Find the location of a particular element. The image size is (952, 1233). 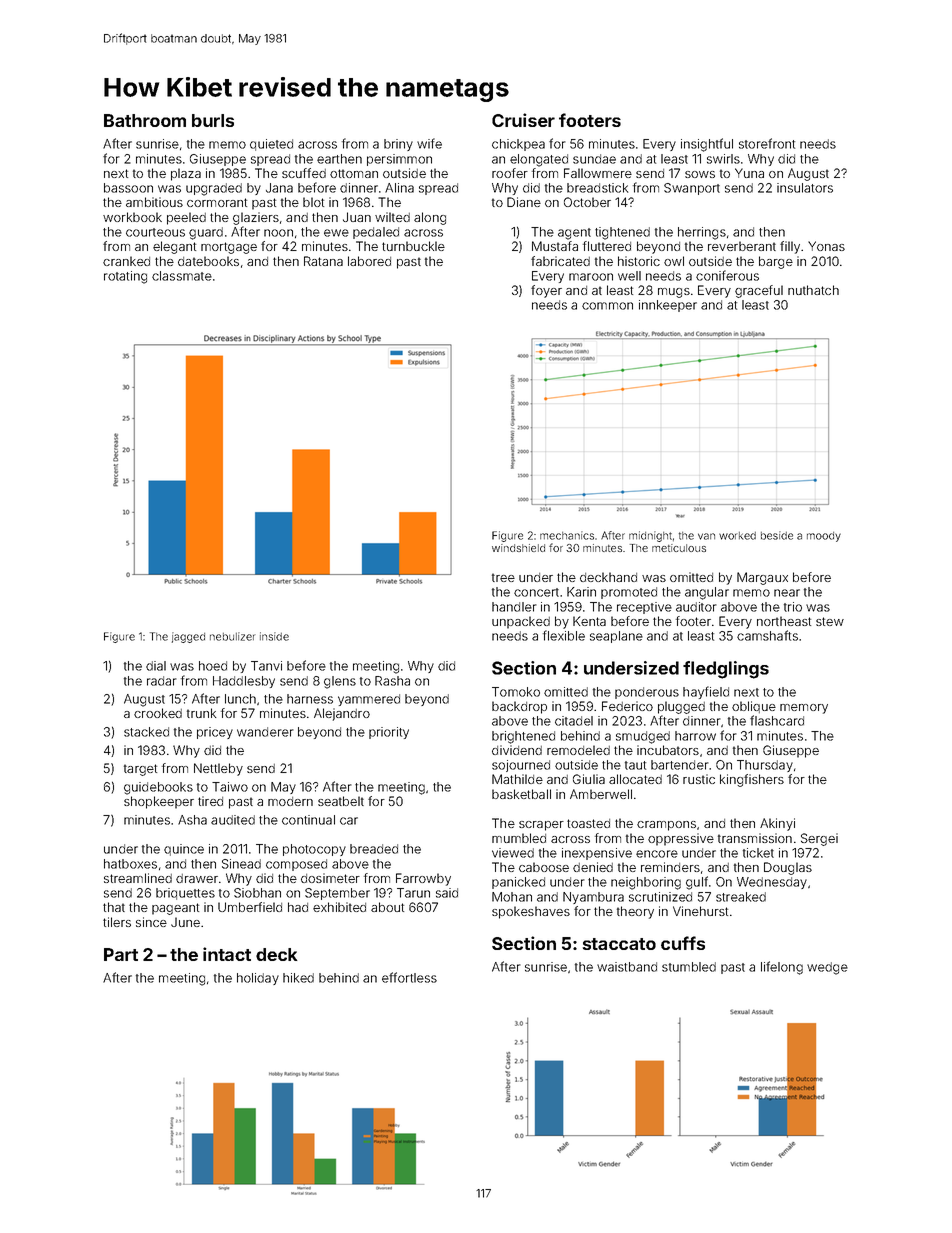

upgraded is located at coordinates (214, 189).
